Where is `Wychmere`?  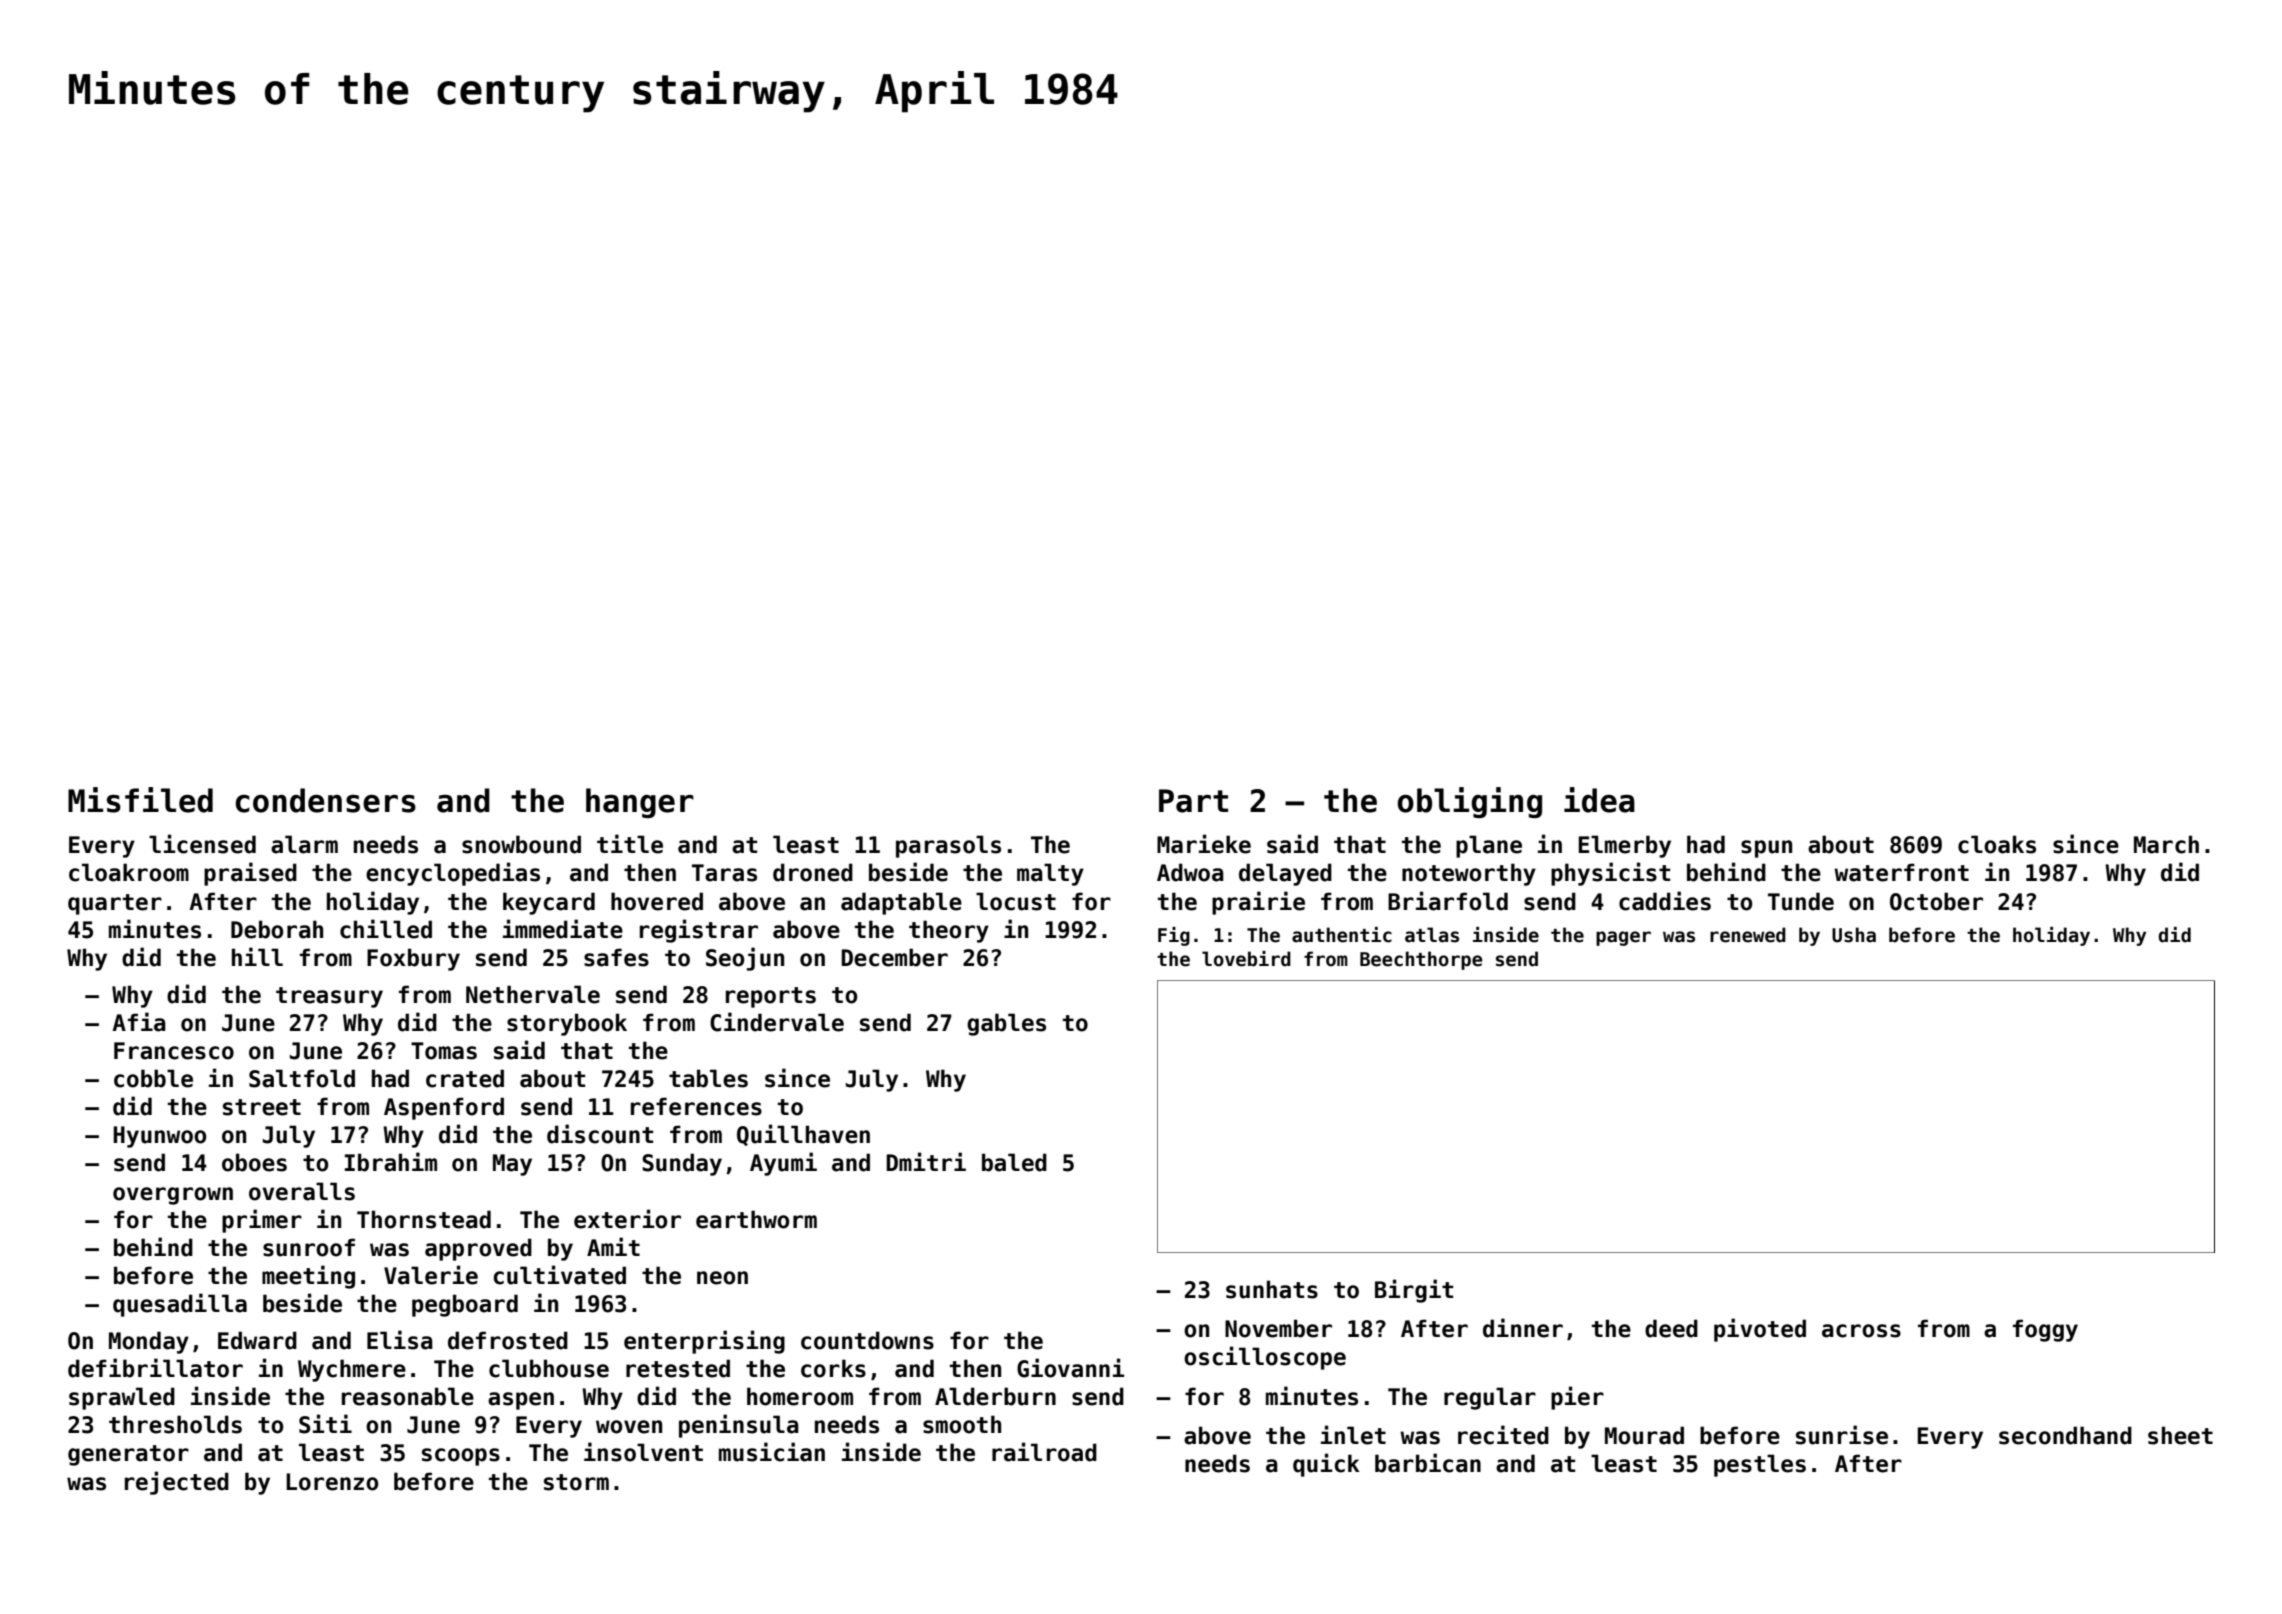 Wychmere is located at coordinates (352, 1370).
